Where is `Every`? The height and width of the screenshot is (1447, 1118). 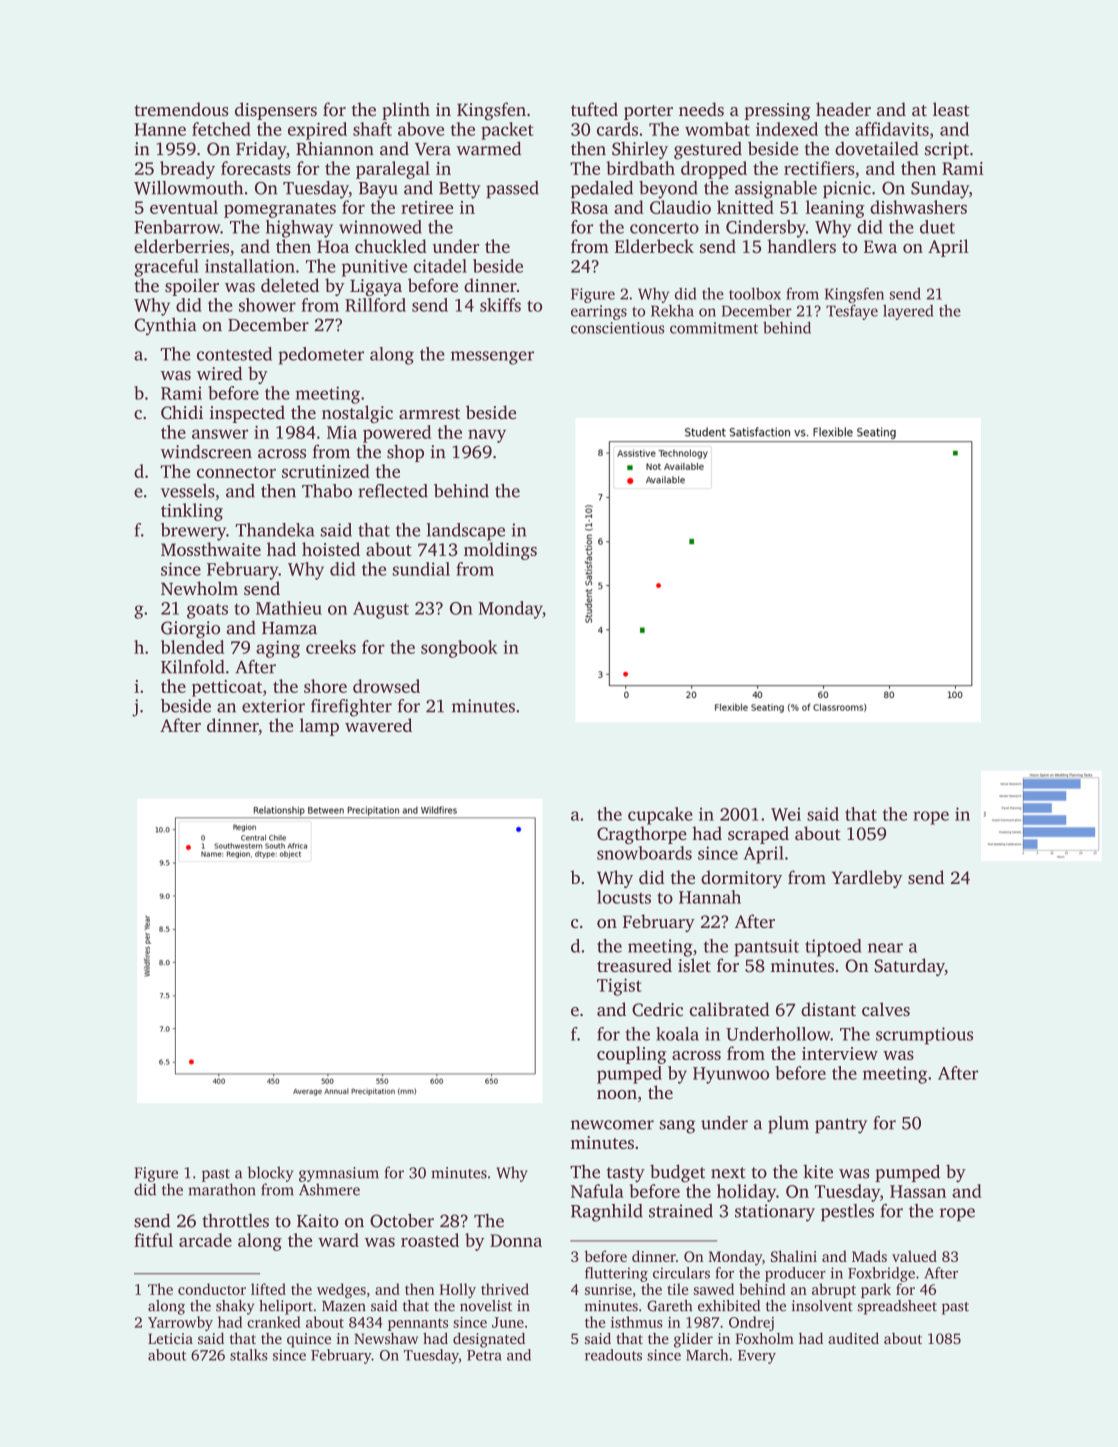
Every is located at coordinates (757, 1357).
